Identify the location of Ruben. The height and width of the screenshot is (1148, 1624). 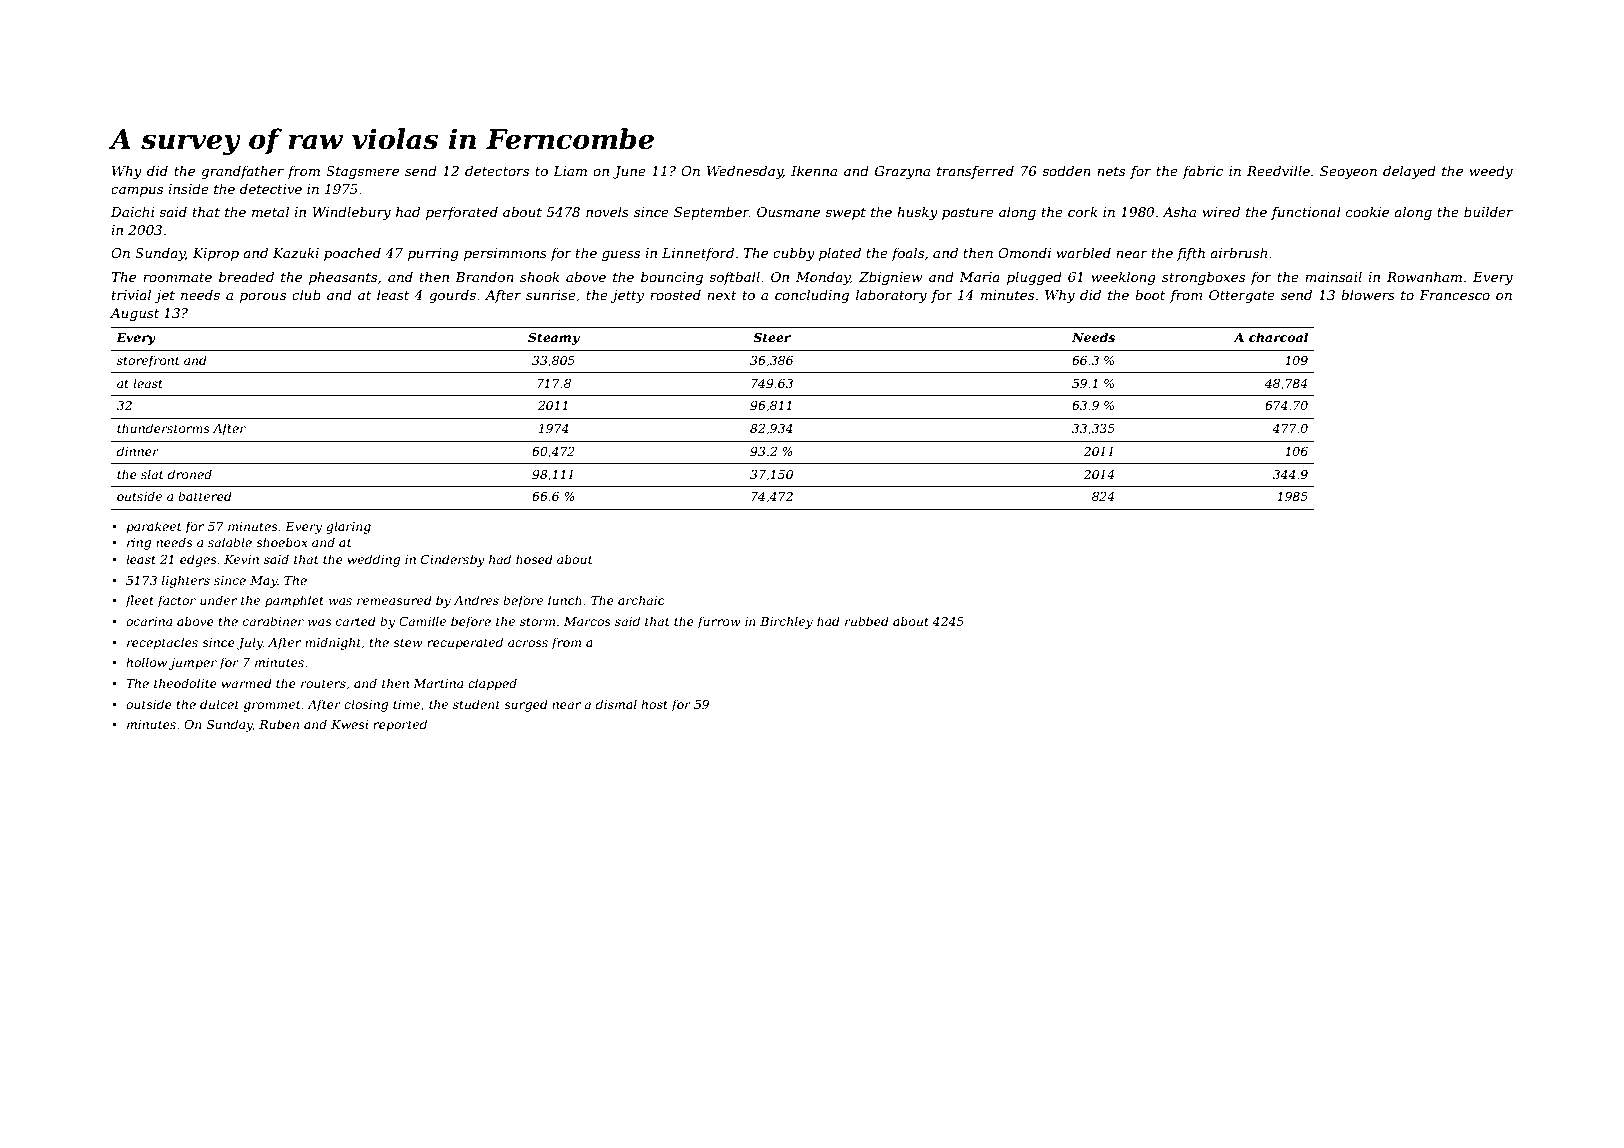
(279, 724).
